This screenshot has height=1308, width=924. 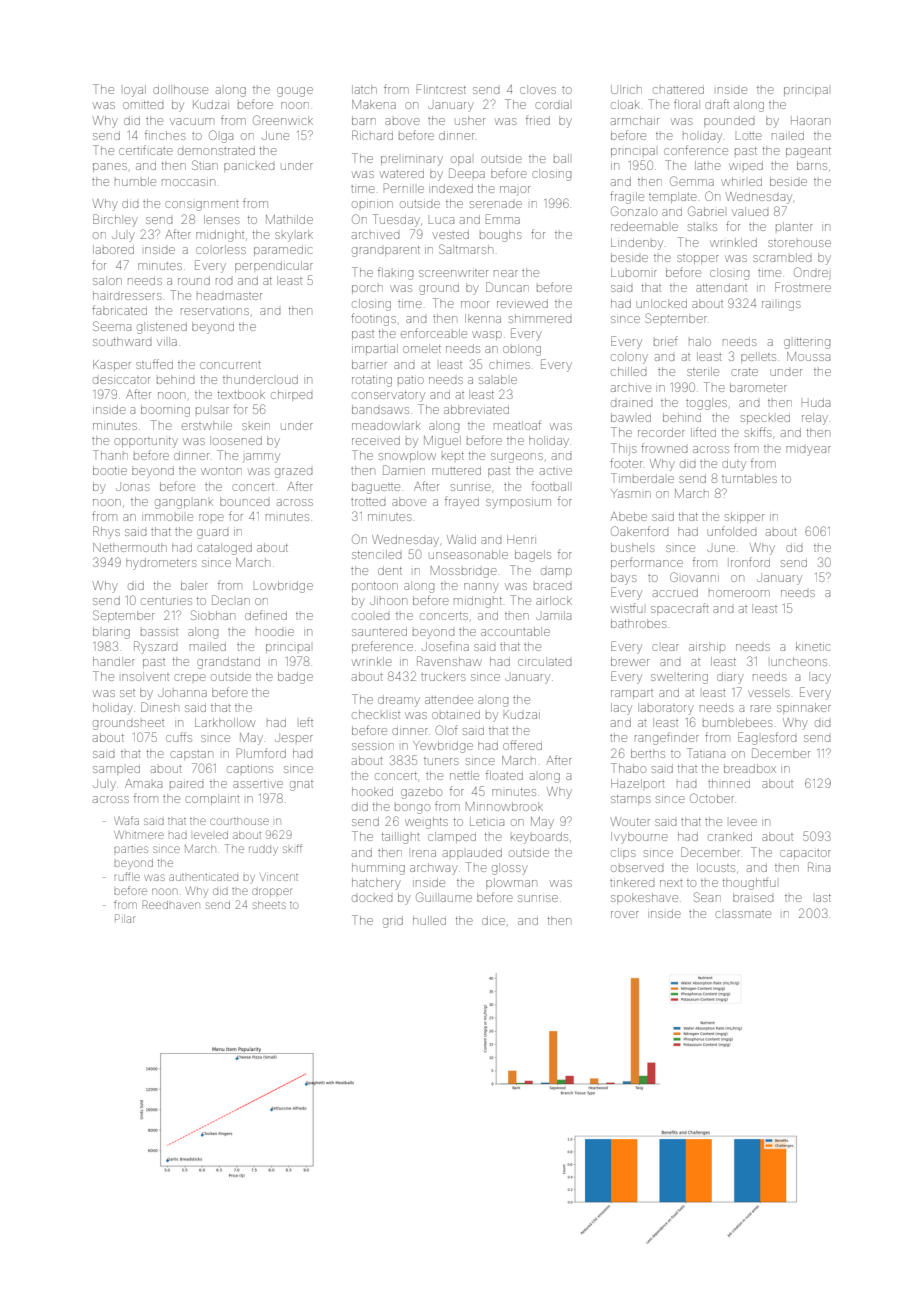 I want to click on gouge, so click(x=295, y=92).
